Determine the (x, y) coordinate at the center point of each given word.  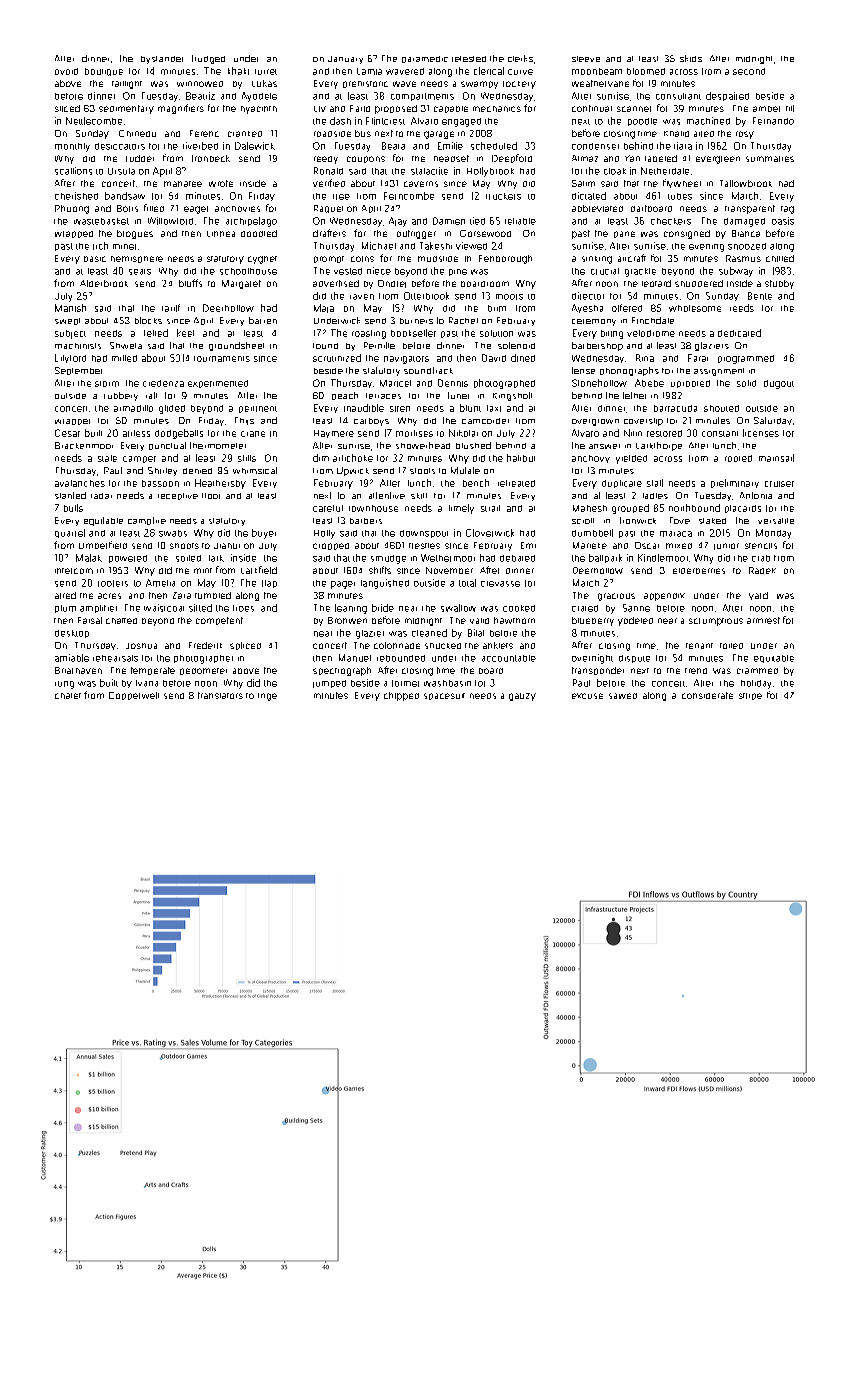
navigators (406, 360)
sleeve (586, 59)
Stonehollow (599, 383)
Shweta (126, 345)
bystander (162, 60)
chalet (68, 696)
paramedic (425, 59)
